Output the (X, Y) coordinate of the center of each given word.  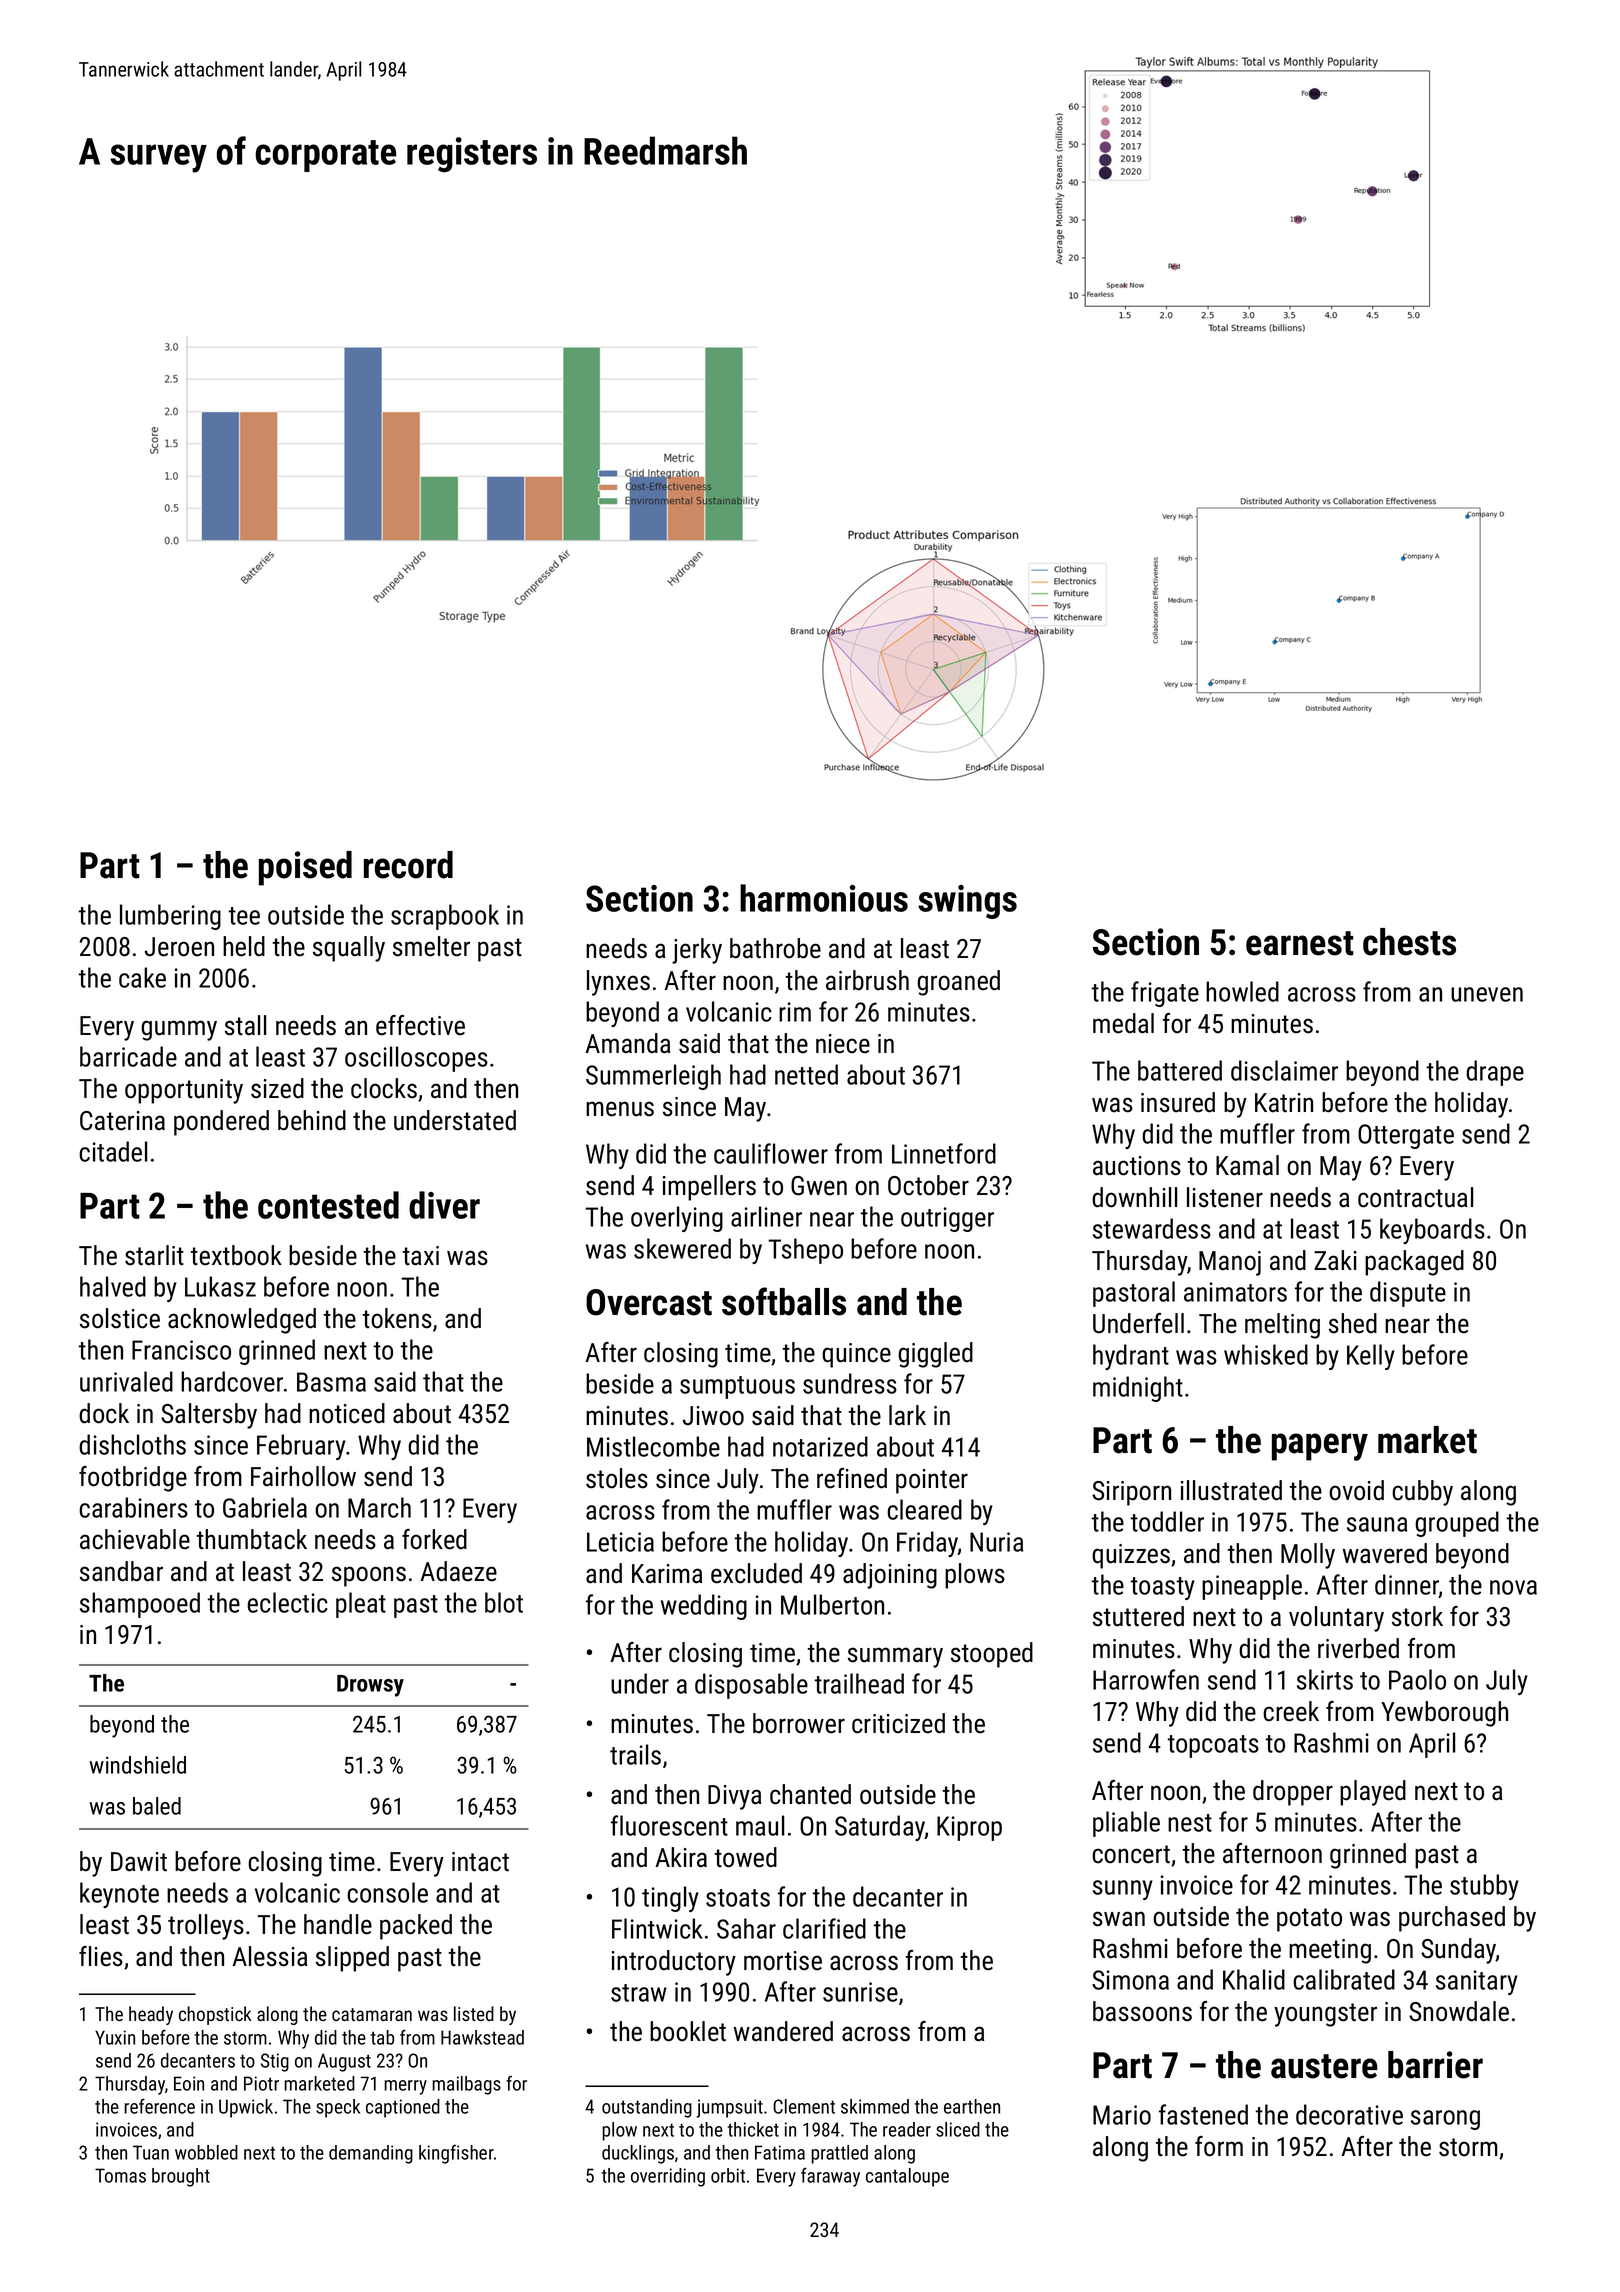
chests (1409, 942)
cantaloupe (907, 2177)
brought (181, 2177)
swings (967, 902)
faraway (830, 2177)
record (408, 865)
